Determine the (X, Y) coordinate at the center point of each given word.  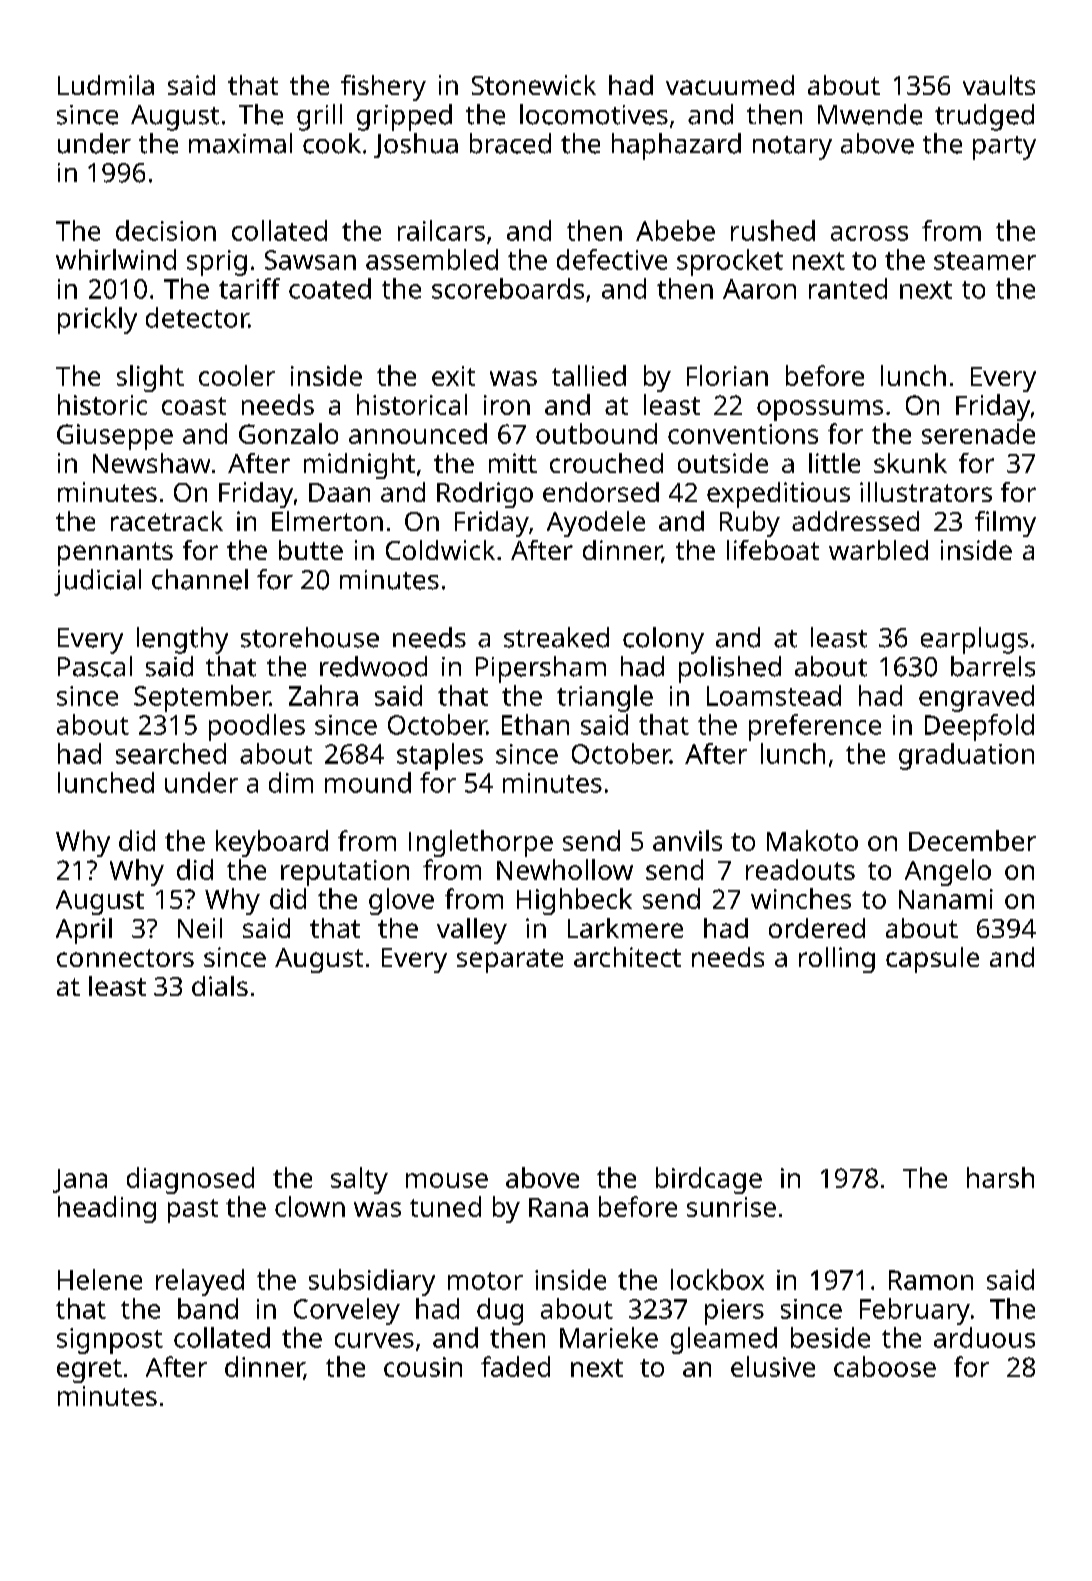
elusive (773, 1366)
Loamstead (774, 695)
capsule (932, 960)
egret (89, 1371)
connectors (125, 958)
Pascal (95, 666)
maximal (240, 143)
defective (612, 259)
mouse (447, 1180)
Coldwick (440, 550)
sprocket (730, 262)
